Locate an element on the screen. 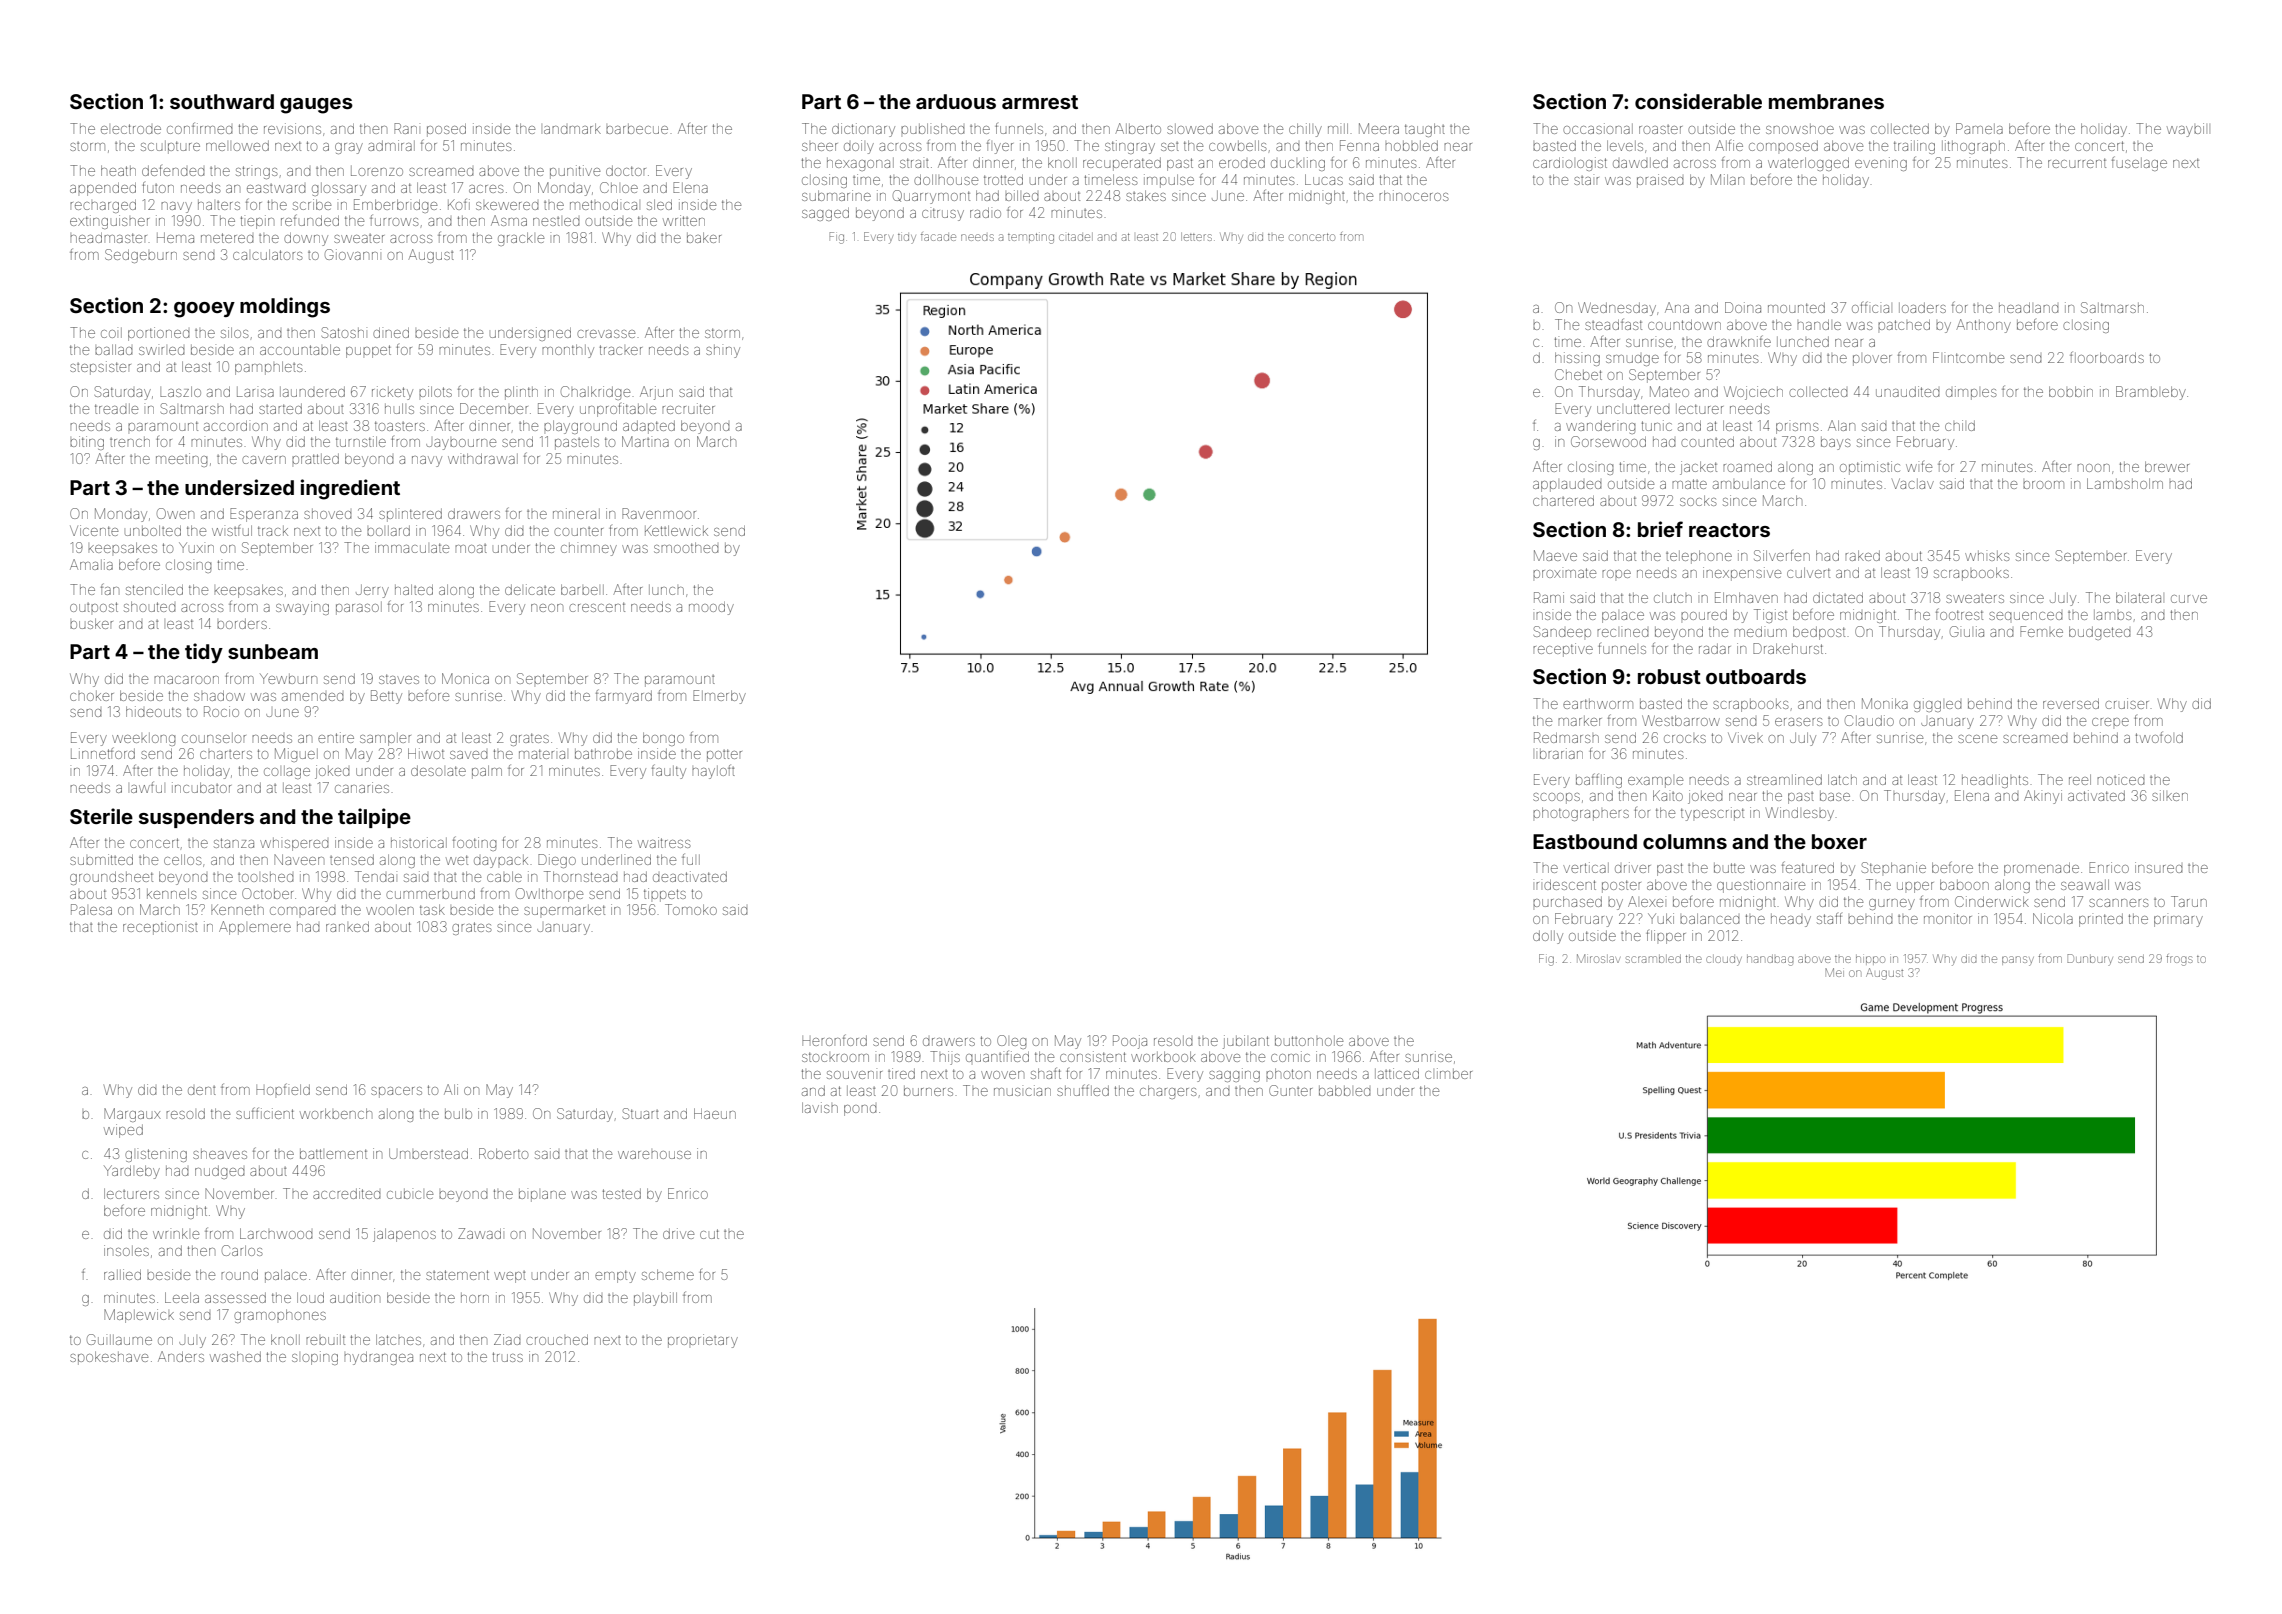  turnstile is located at coordinates (361, 441).
